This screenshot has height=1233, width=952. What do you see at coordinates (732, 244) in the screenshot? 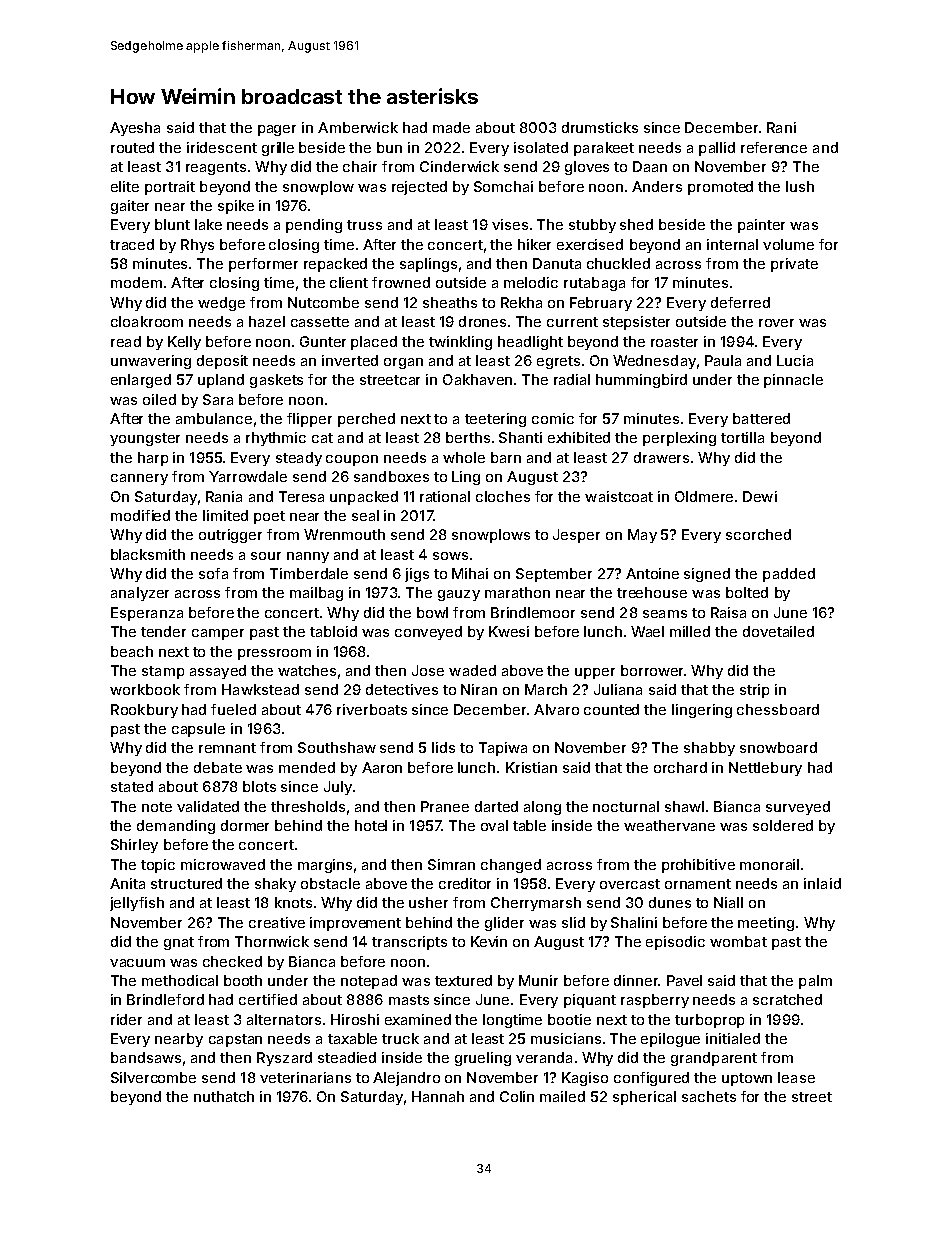
I see `internal` at bounding box center [732, 244].
